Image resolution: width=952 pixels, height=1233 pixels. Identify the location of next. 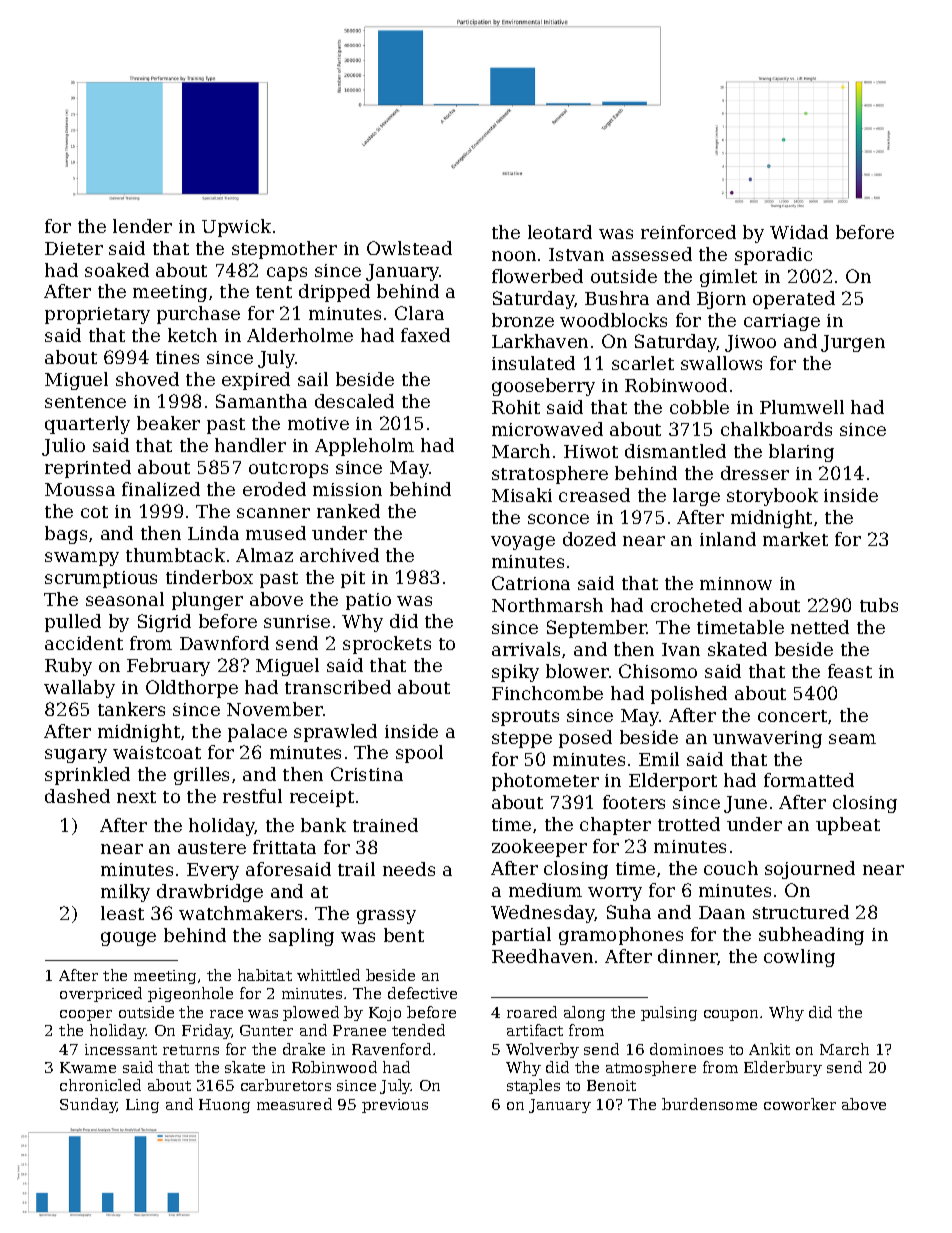
(136, 797).
